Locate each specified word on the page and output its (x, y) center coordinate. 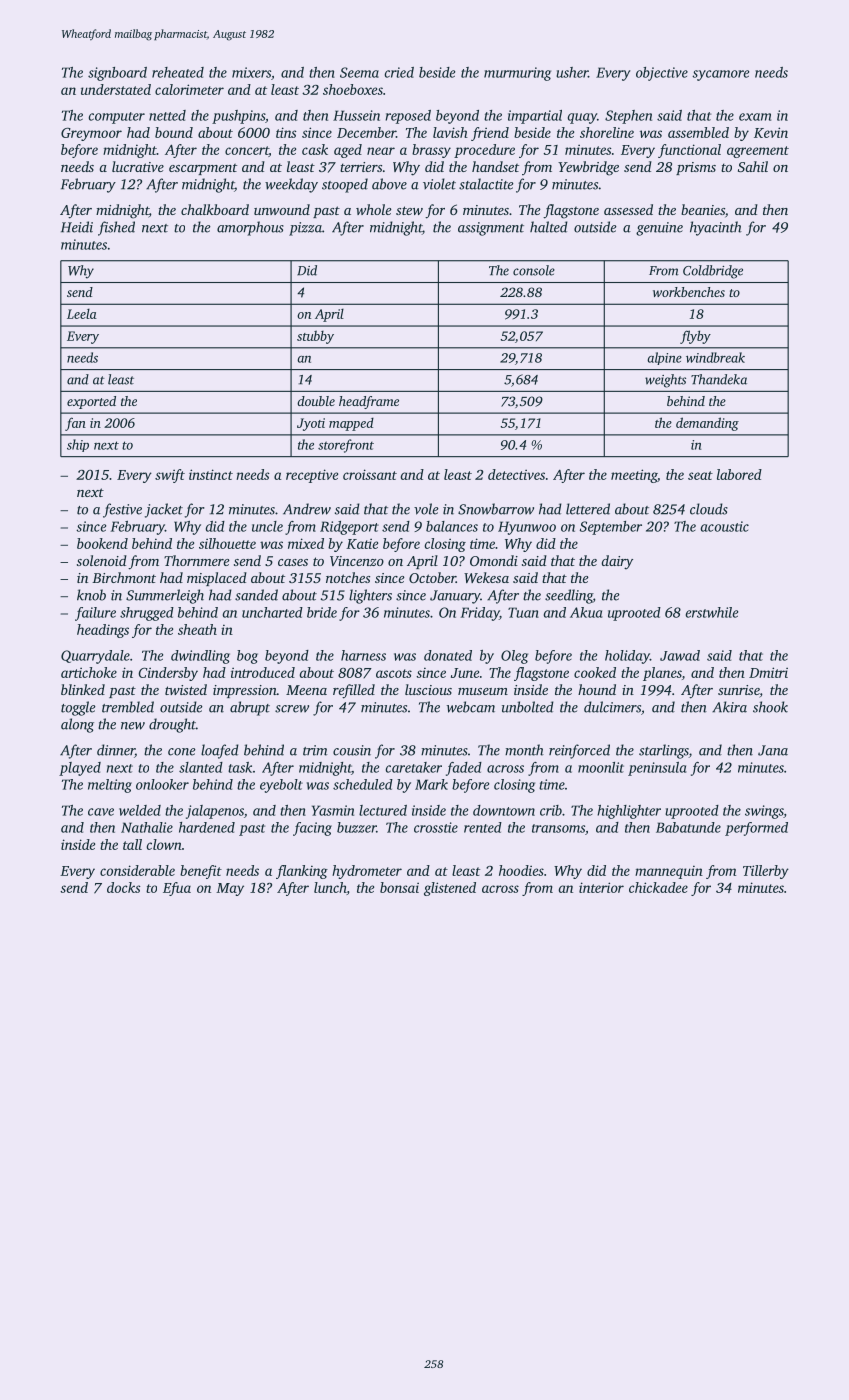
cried (399, 72)
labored (739, 474)
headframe (369, 402)
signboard (117, 74)
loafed (220, 751)
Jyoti (311, 424)
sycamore (720, 75)
